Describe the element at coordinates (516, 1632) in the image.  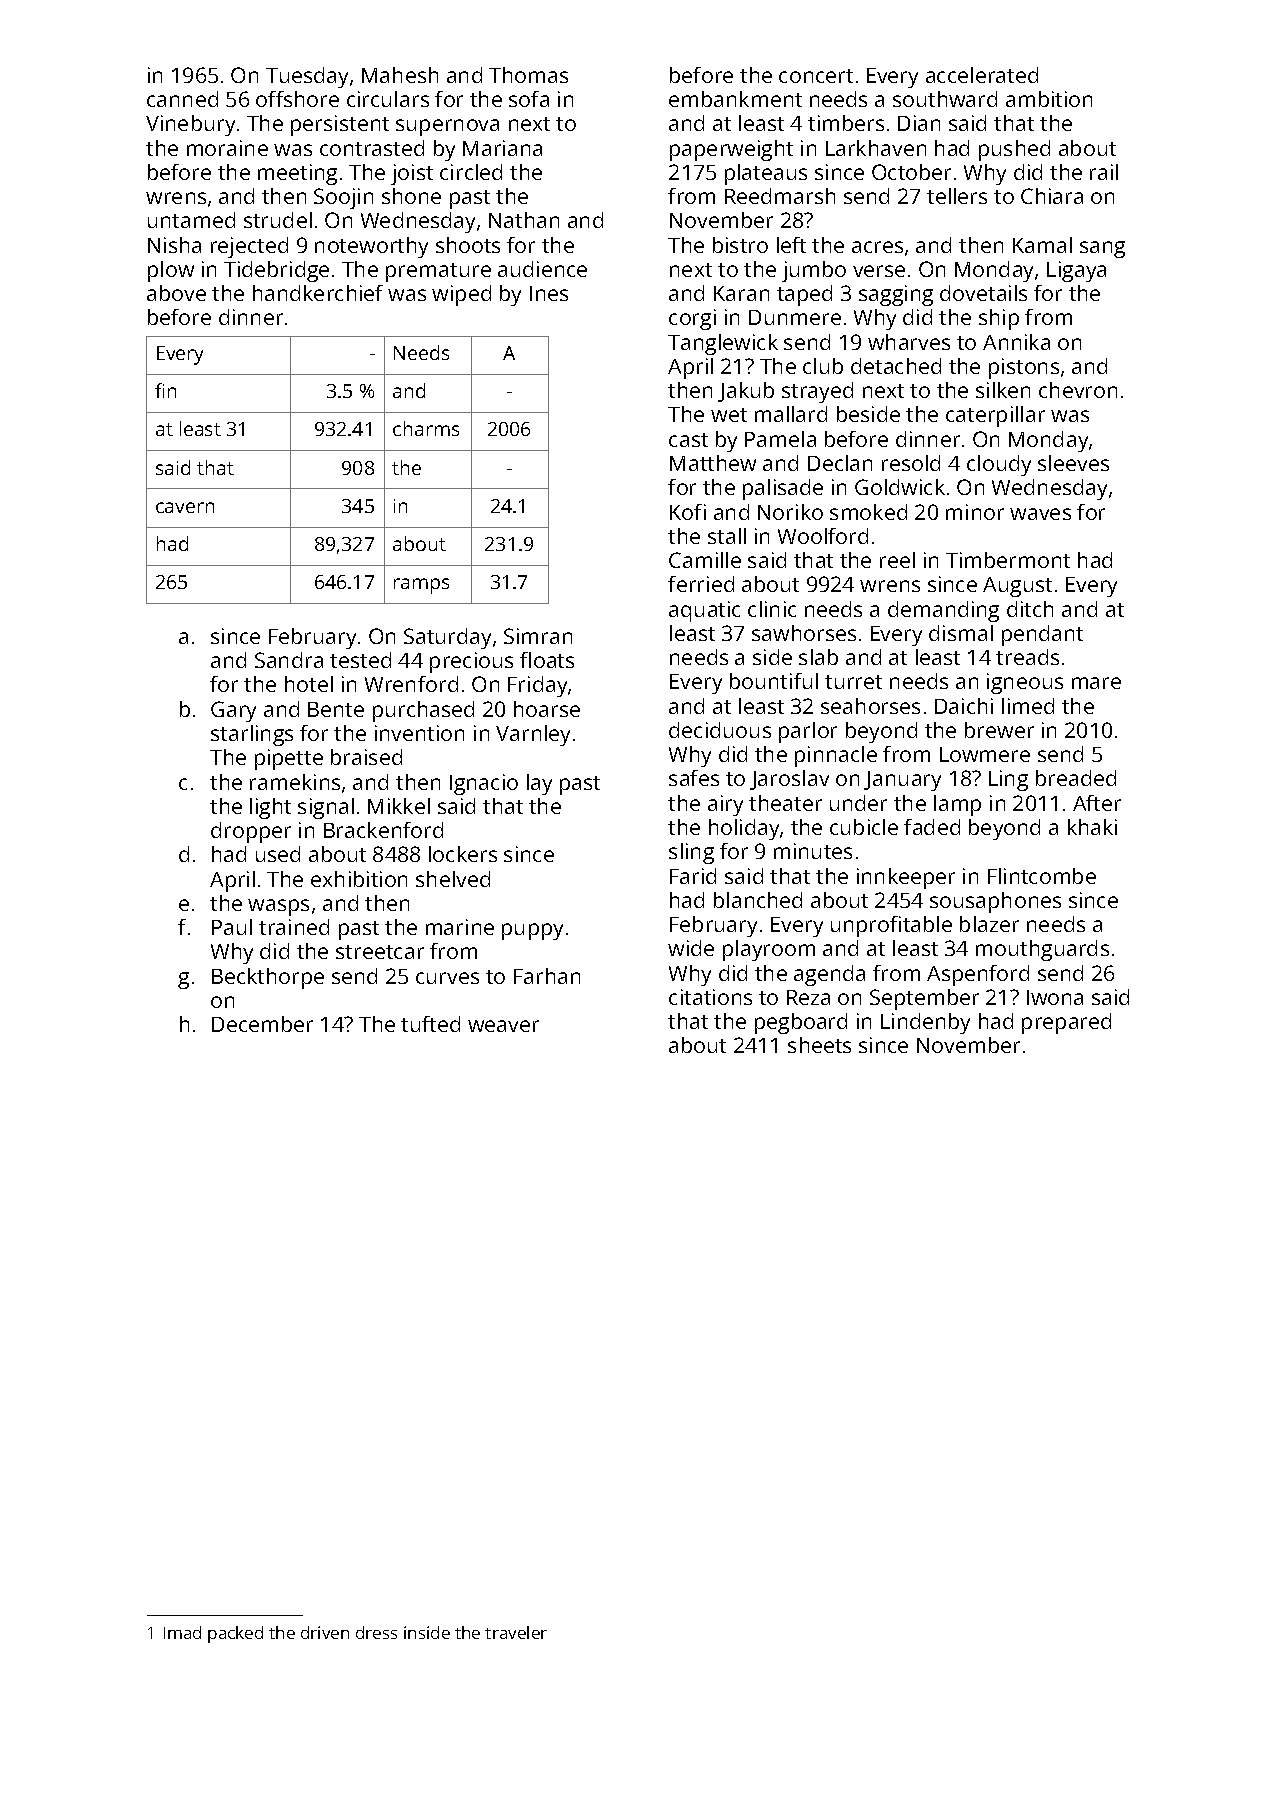
I see `traveler` at that location.
